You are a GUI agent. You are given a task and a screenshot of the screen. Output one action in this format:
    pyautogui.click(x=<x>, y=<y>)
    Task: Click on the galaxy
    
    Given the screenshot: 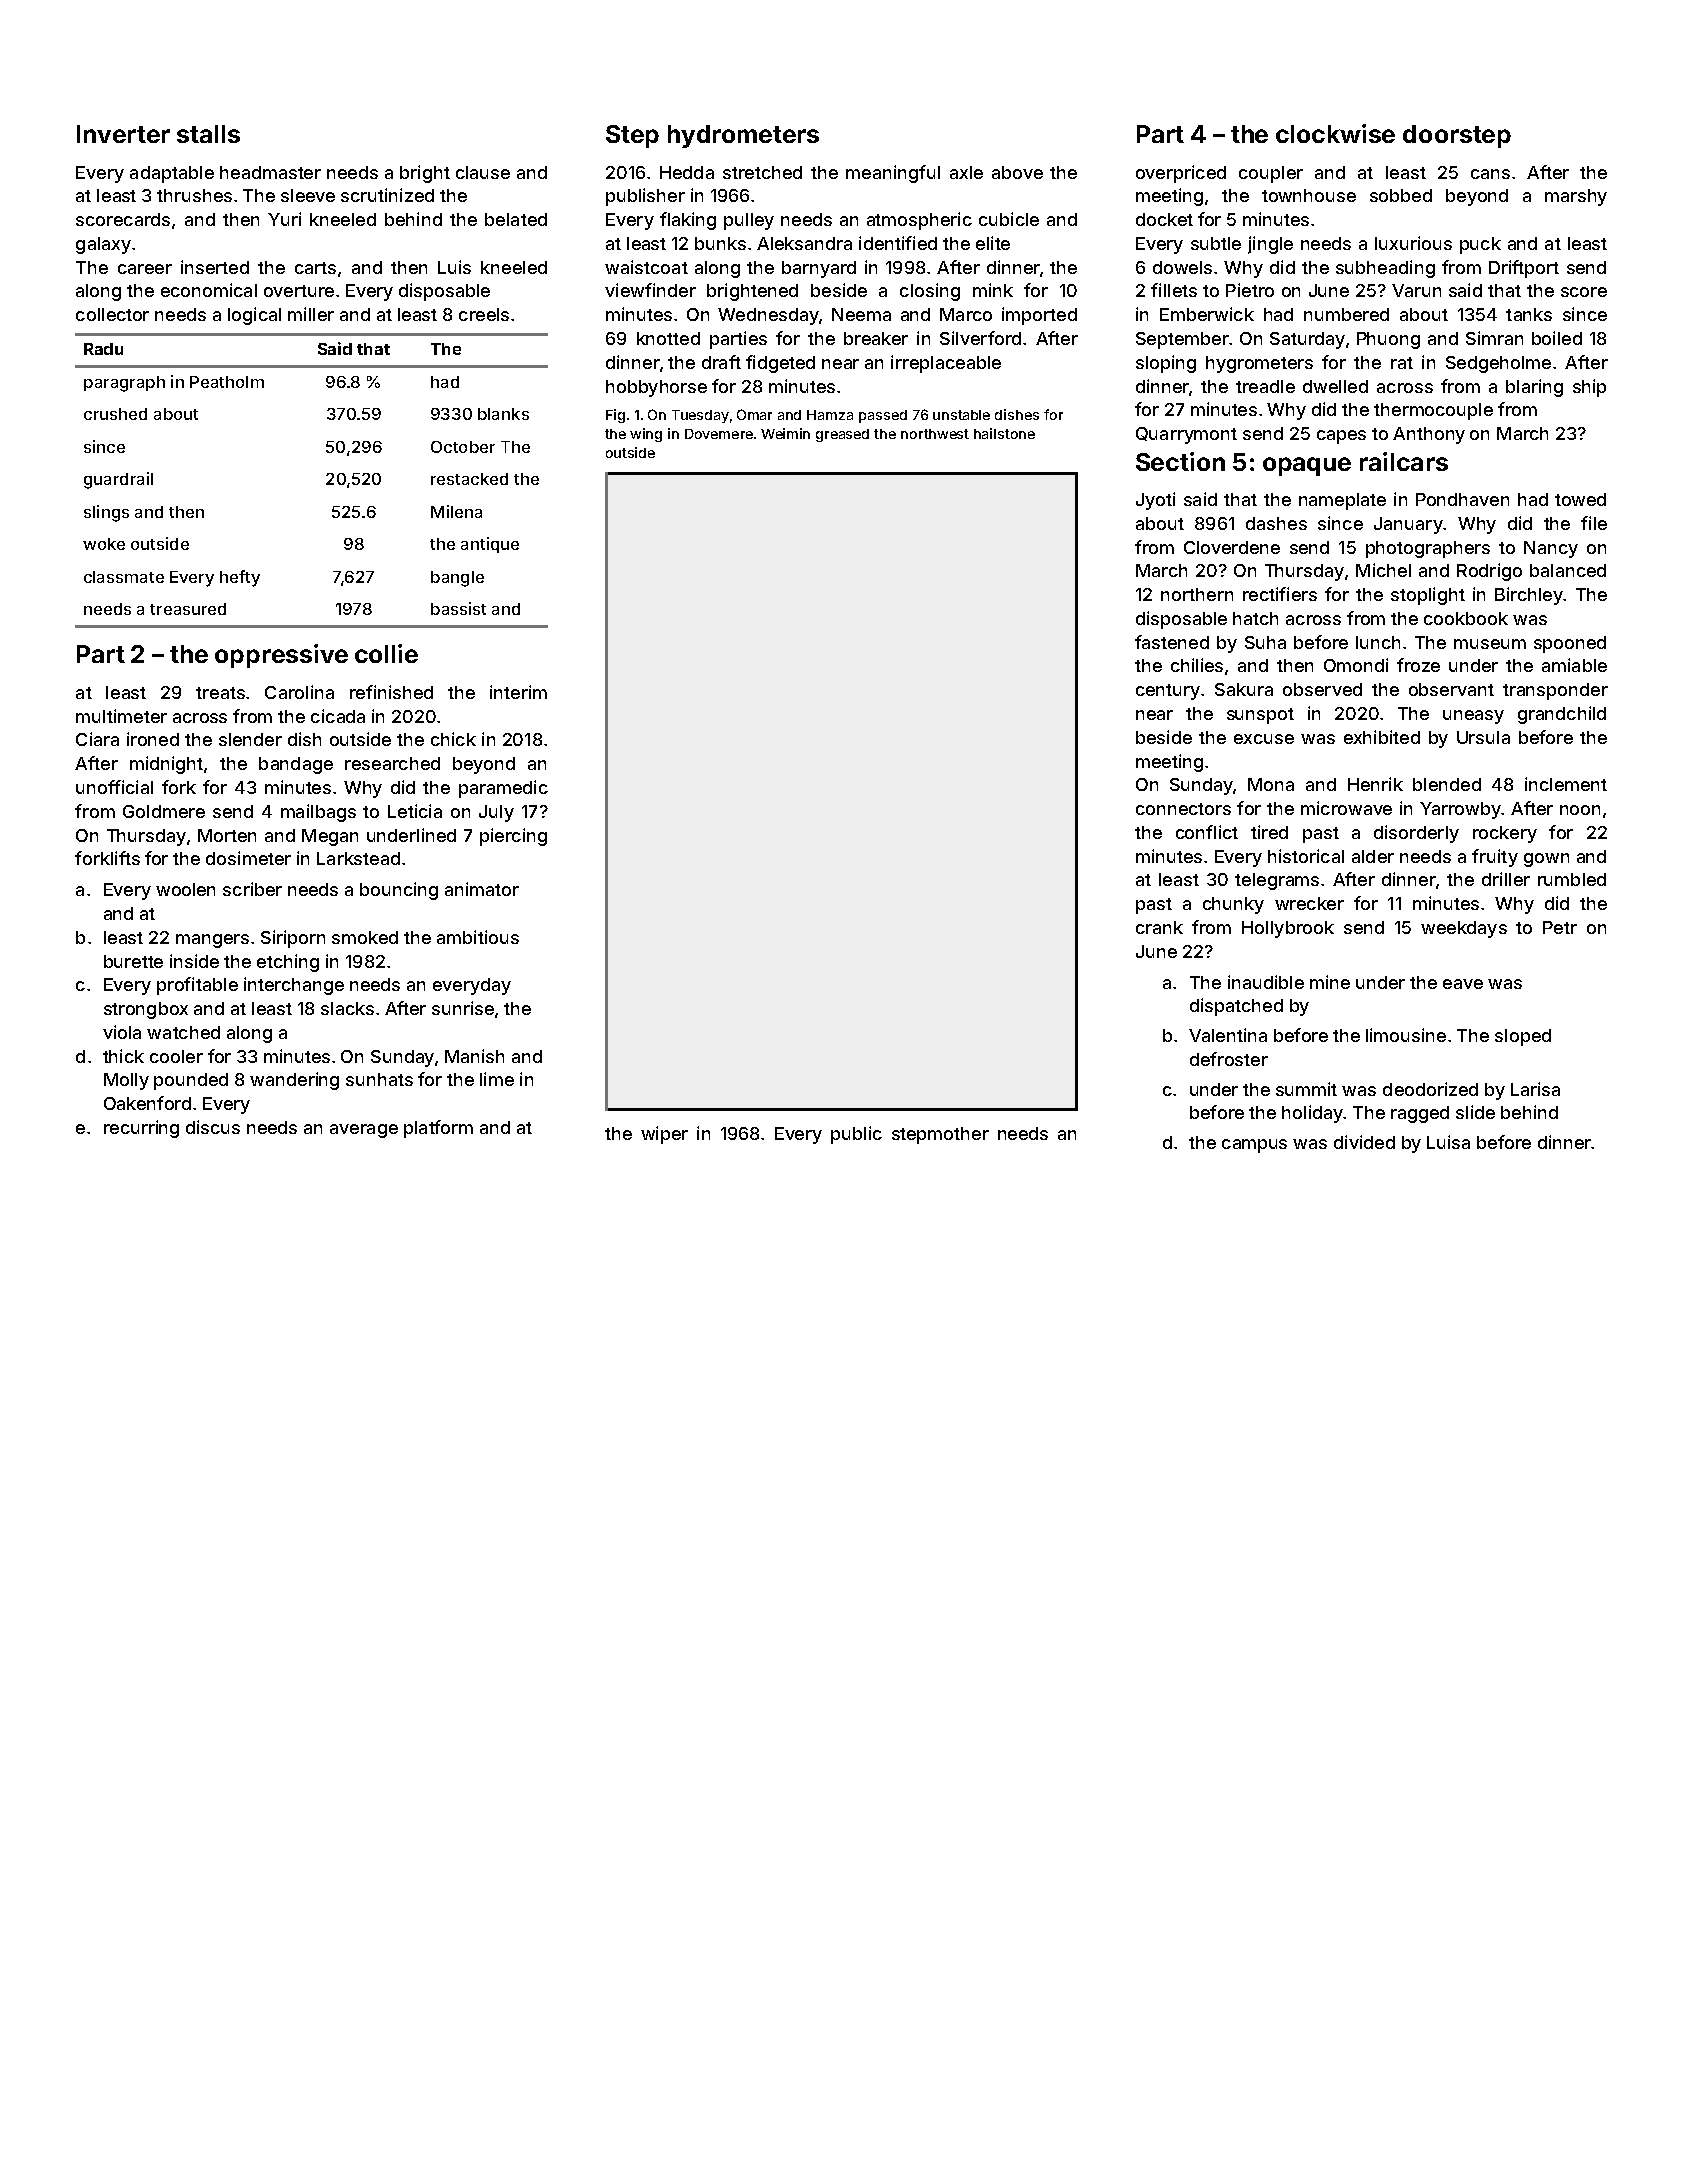 What is the action you would take?
    pyautogui.click(x=103, y=245)
